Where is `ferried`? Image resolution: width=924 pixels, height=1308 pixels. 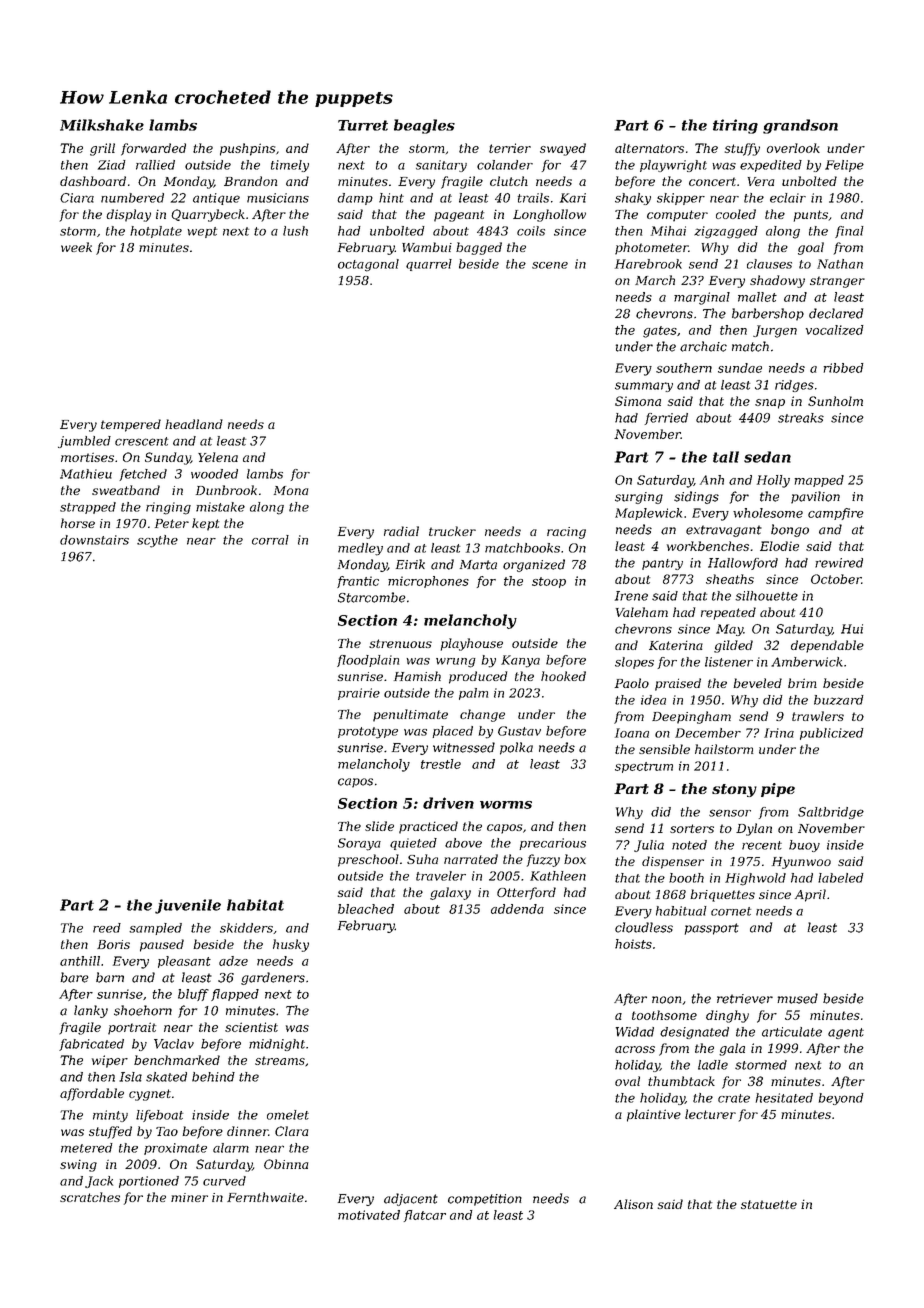
ferried is located at coordinates (666, 419).
